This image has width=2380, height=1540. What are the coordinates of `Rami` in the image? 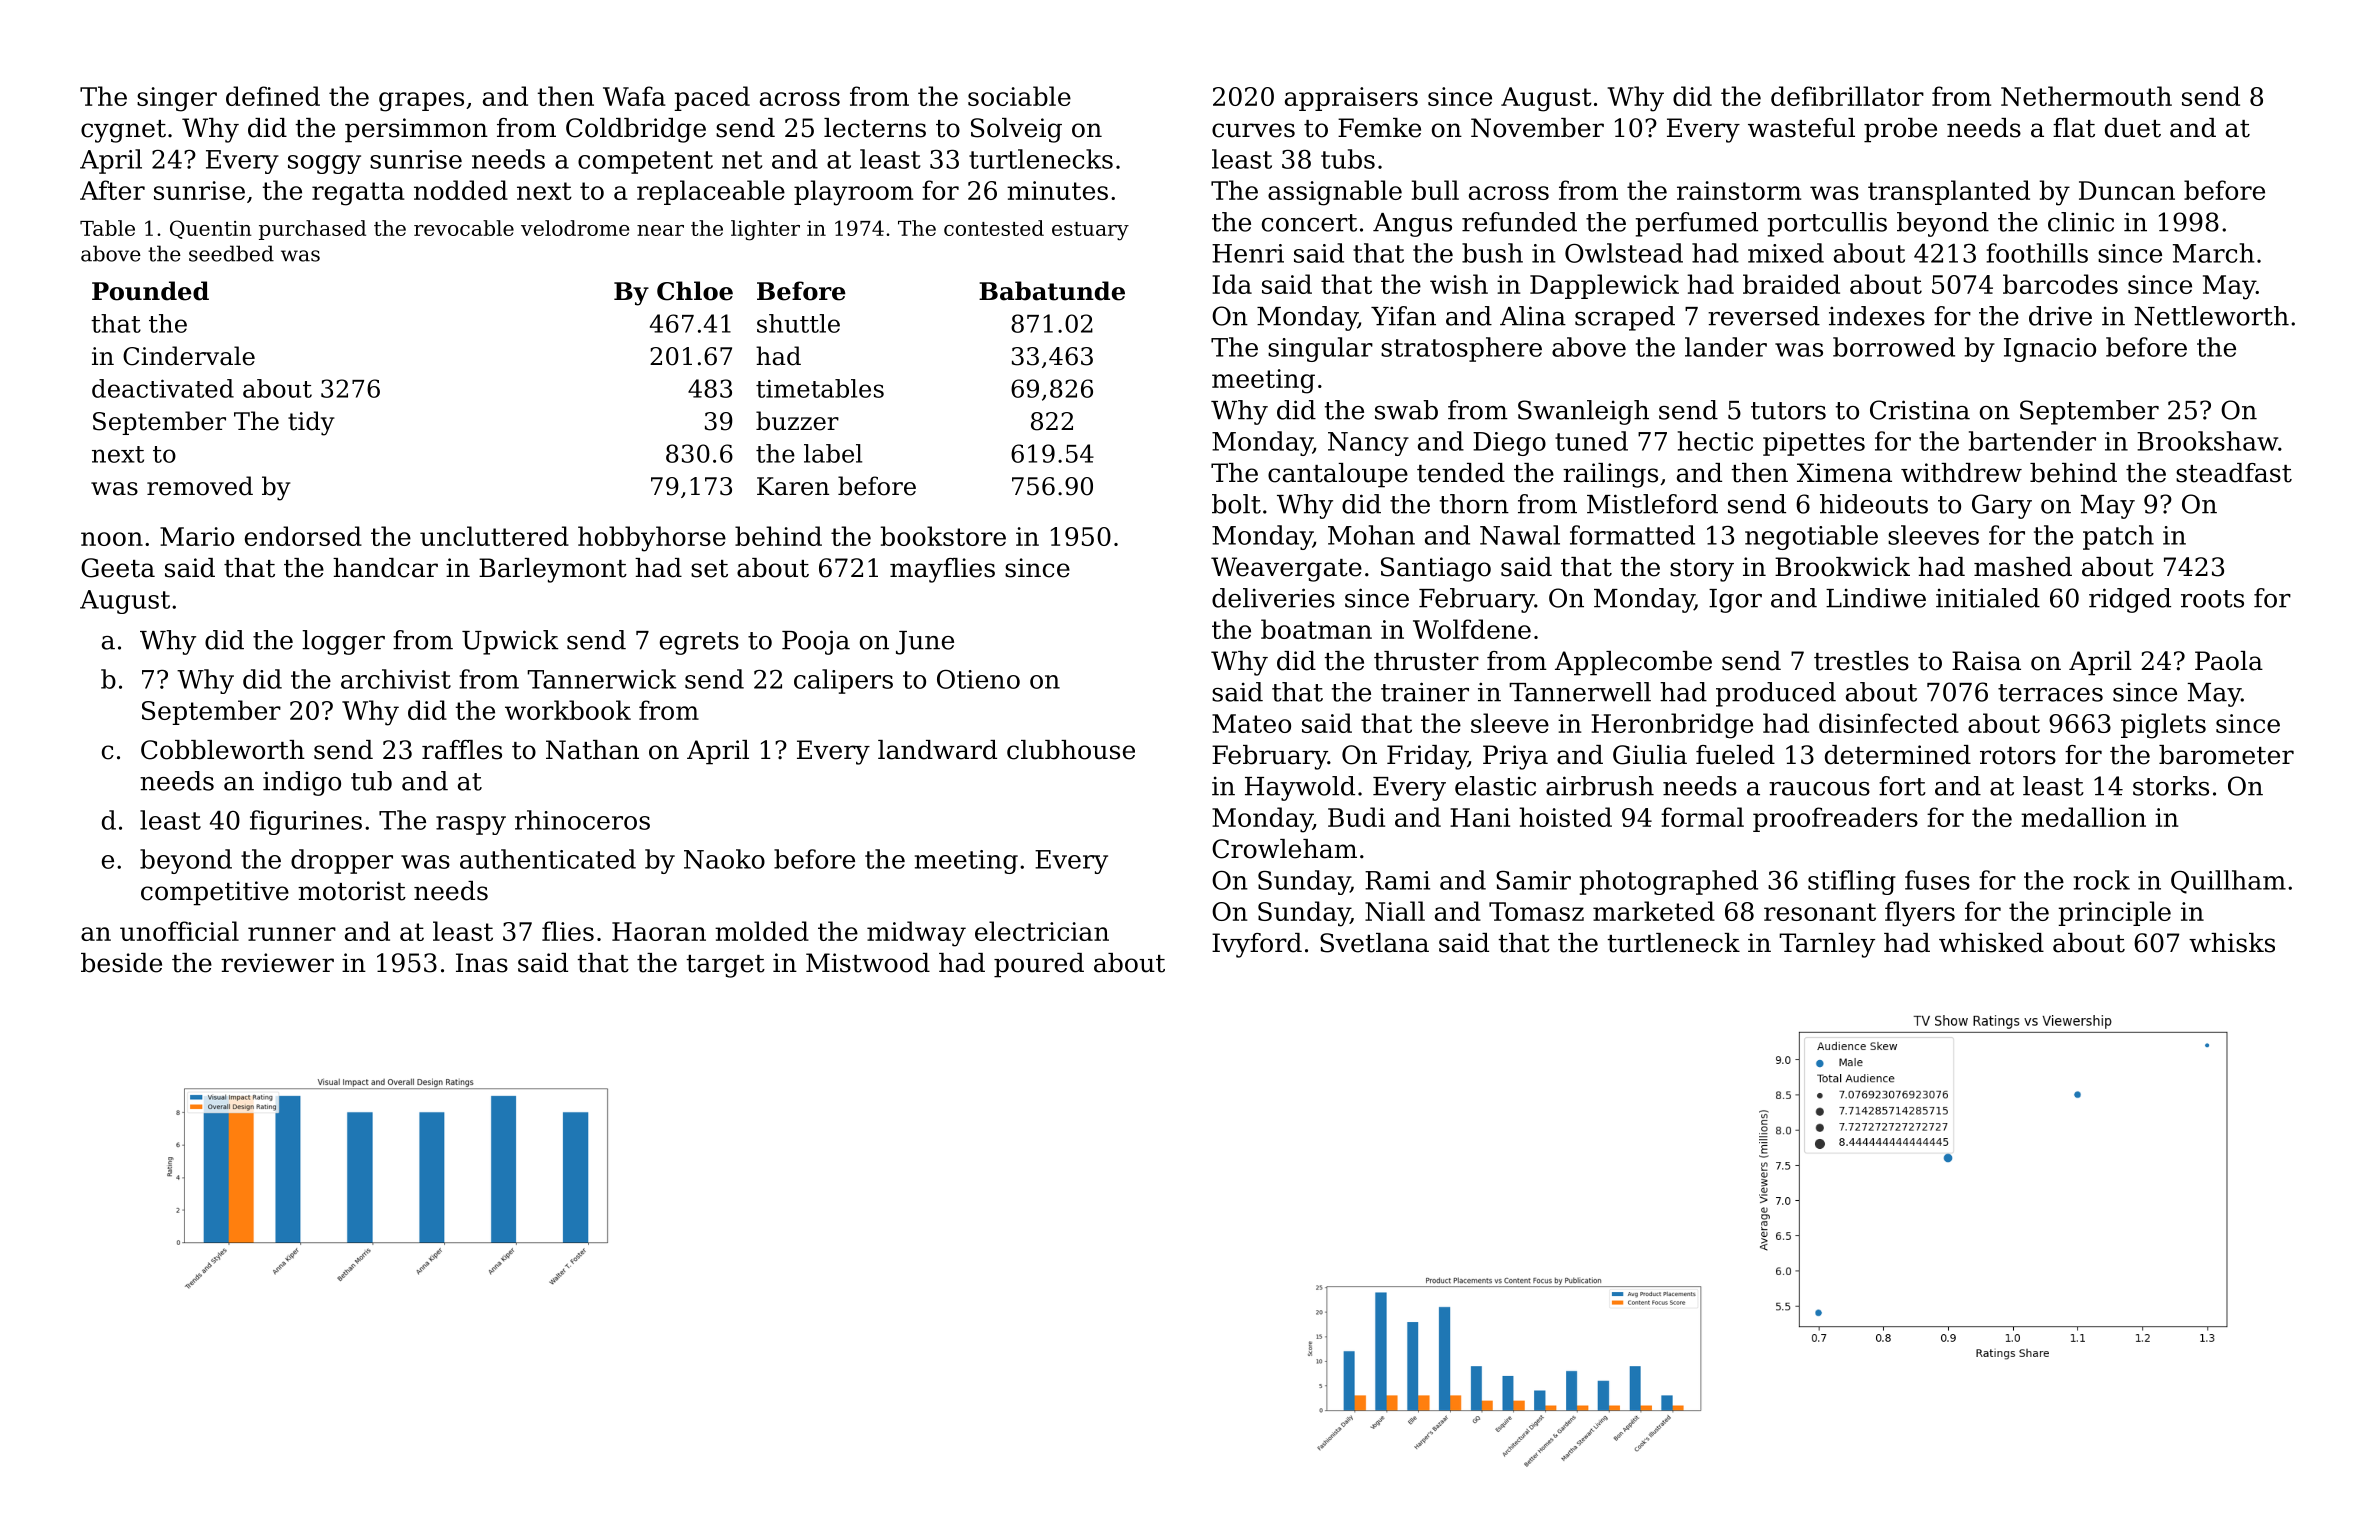 It's located at (1397, 880).
